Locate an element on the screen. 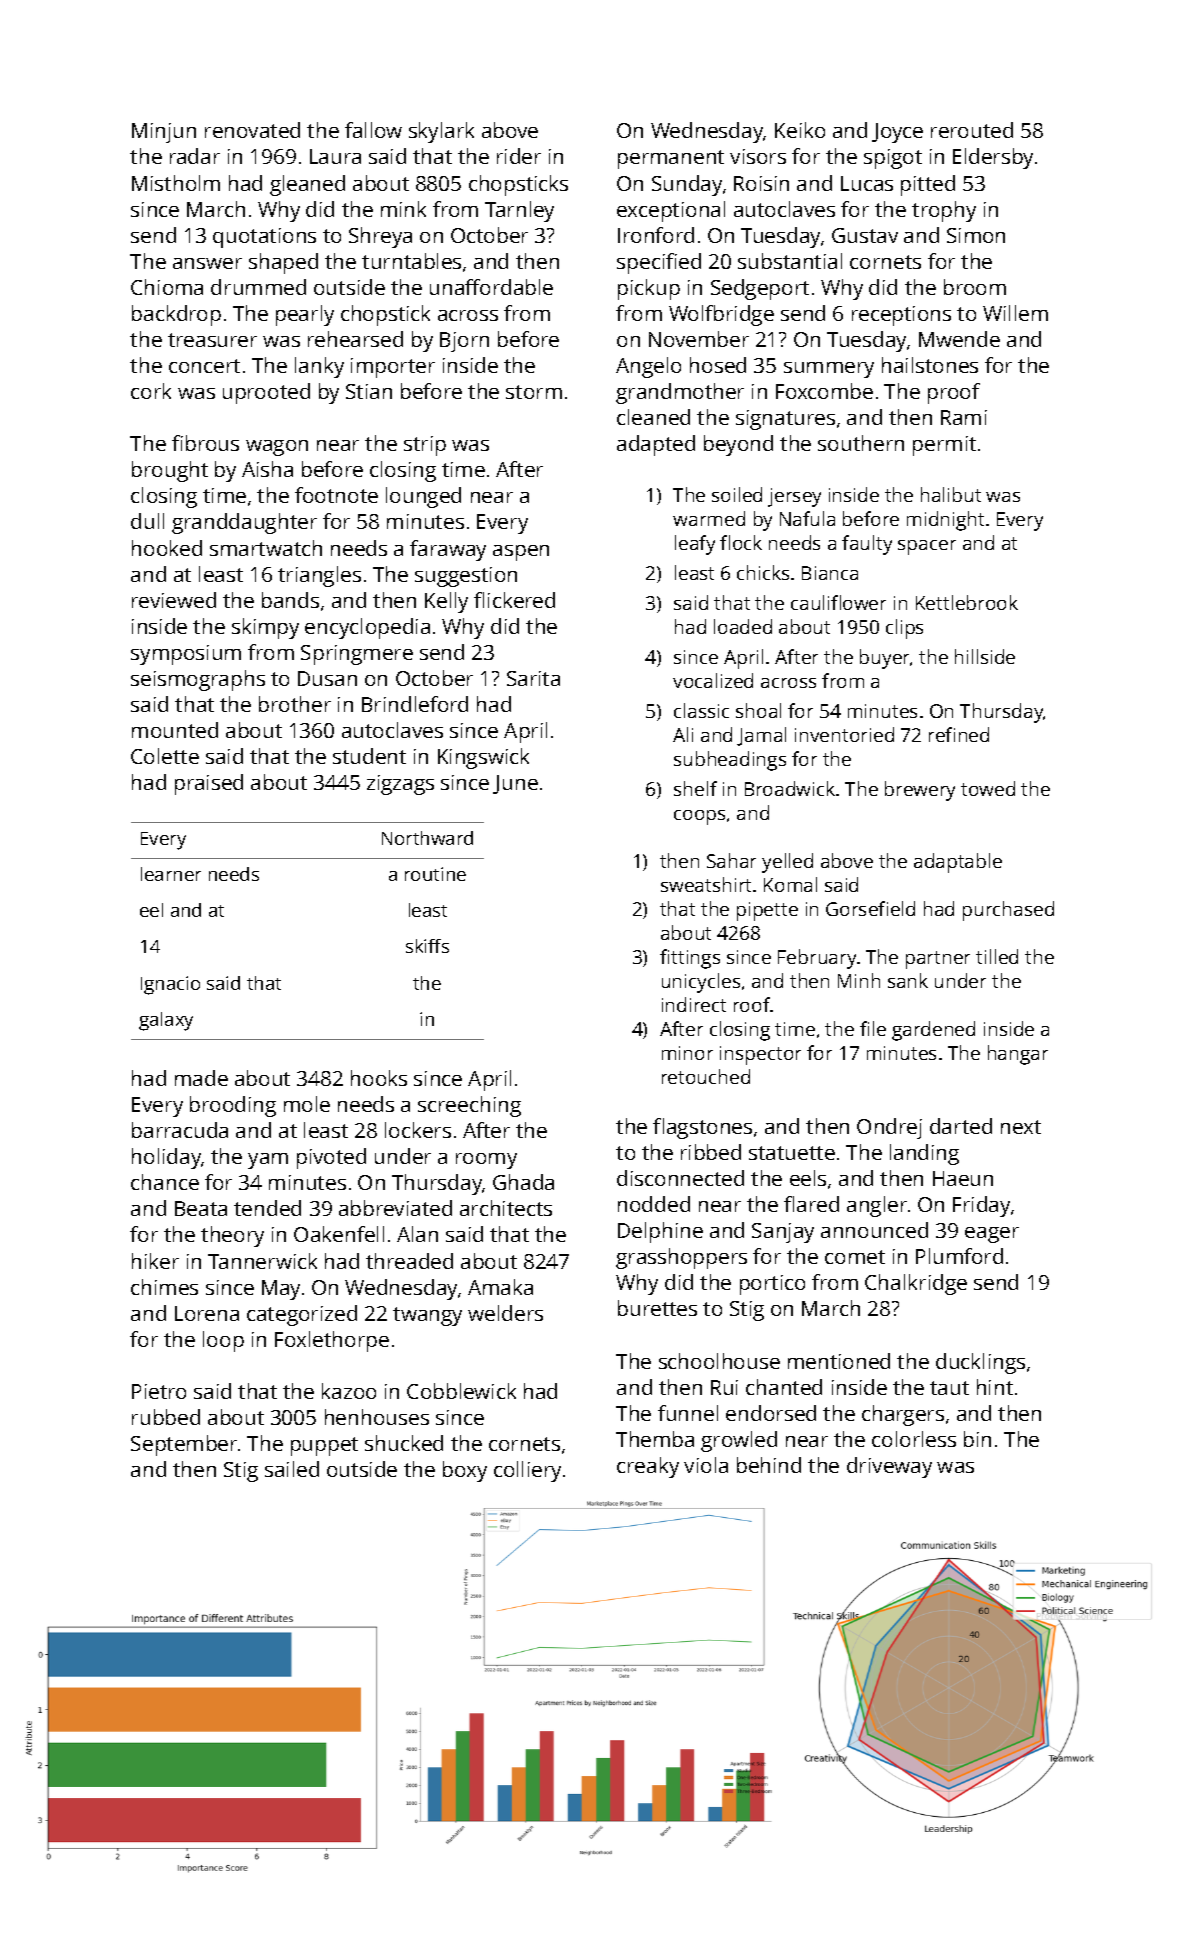 This screenshot has height=1956, width=1188. faraway is located at coordinates (448, 550).
